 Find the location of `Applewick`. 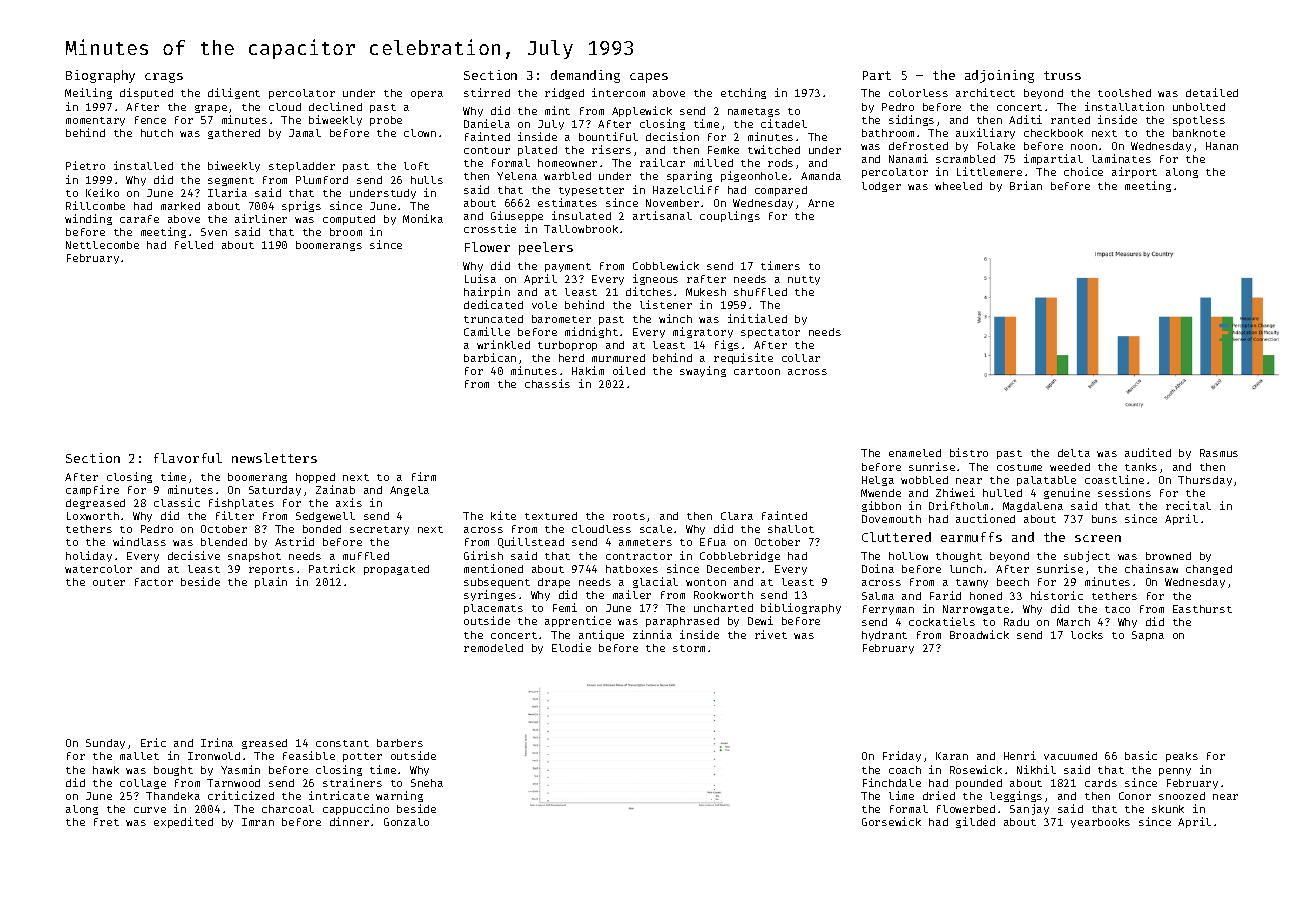

Applewick is located at coordinates (642, 111).
